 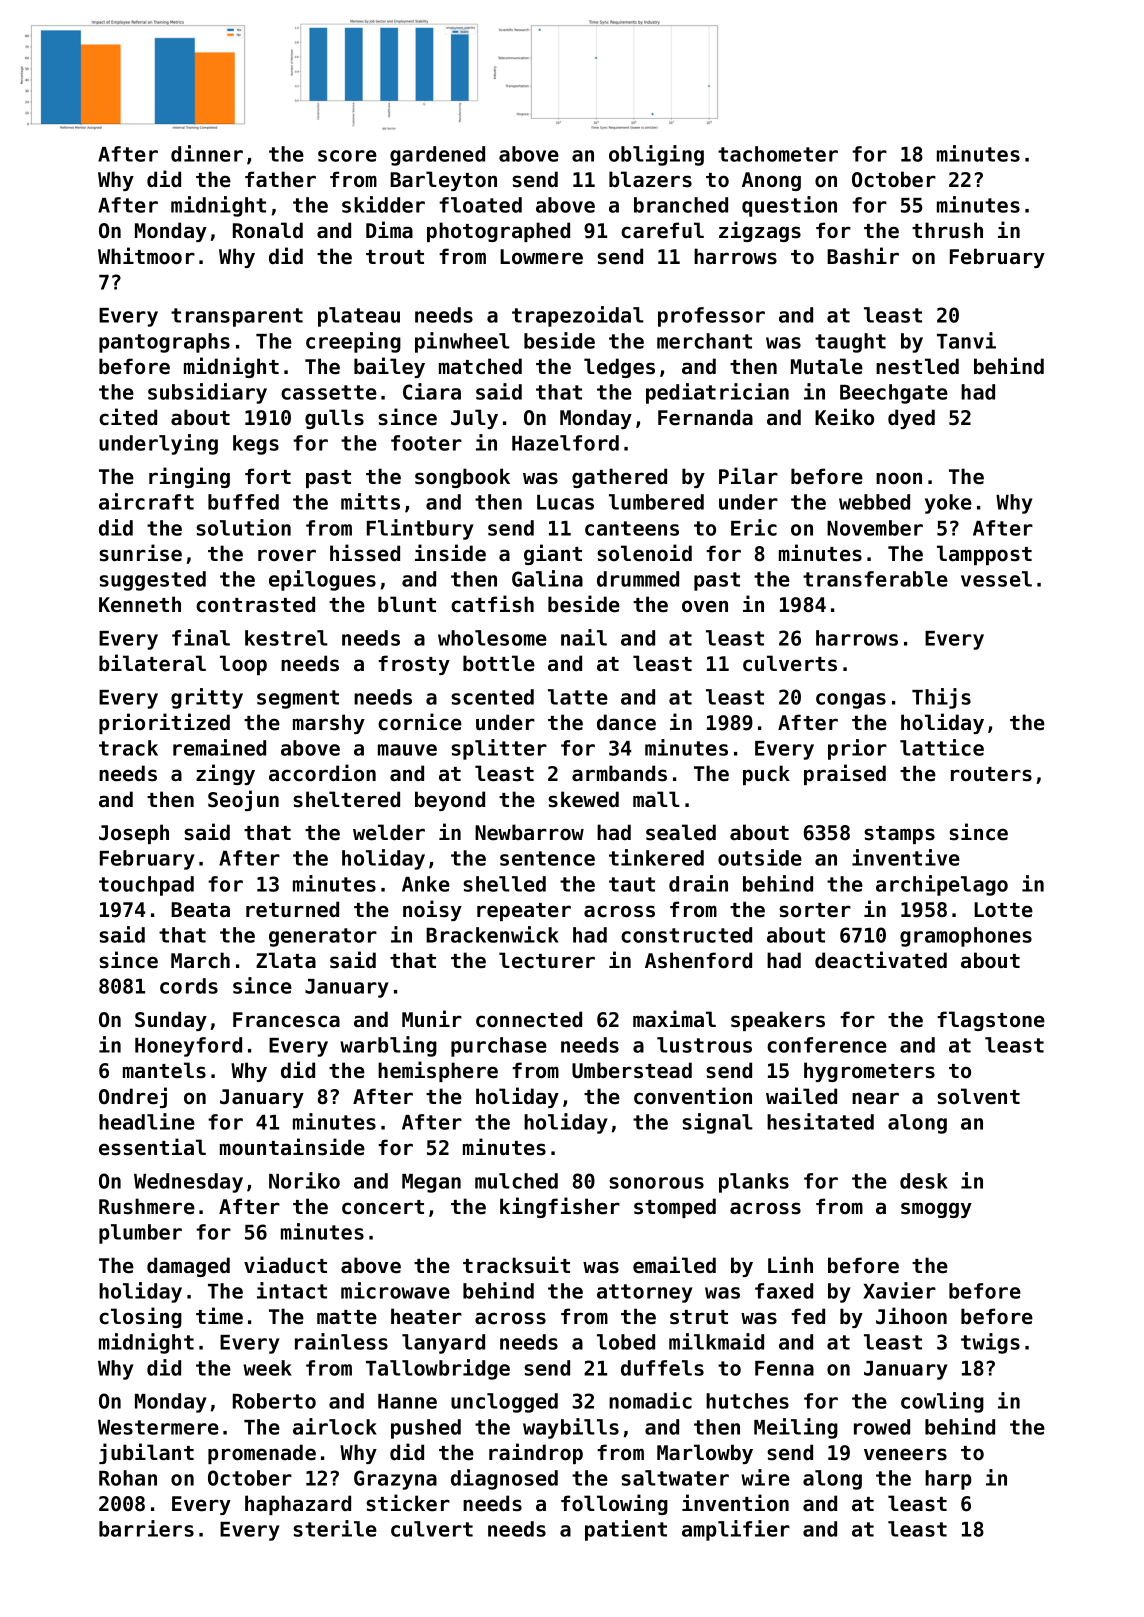 What do you see at coordinates (966, 340) in the page?
I see `Tanvi` at bounding box center [966, 340].
